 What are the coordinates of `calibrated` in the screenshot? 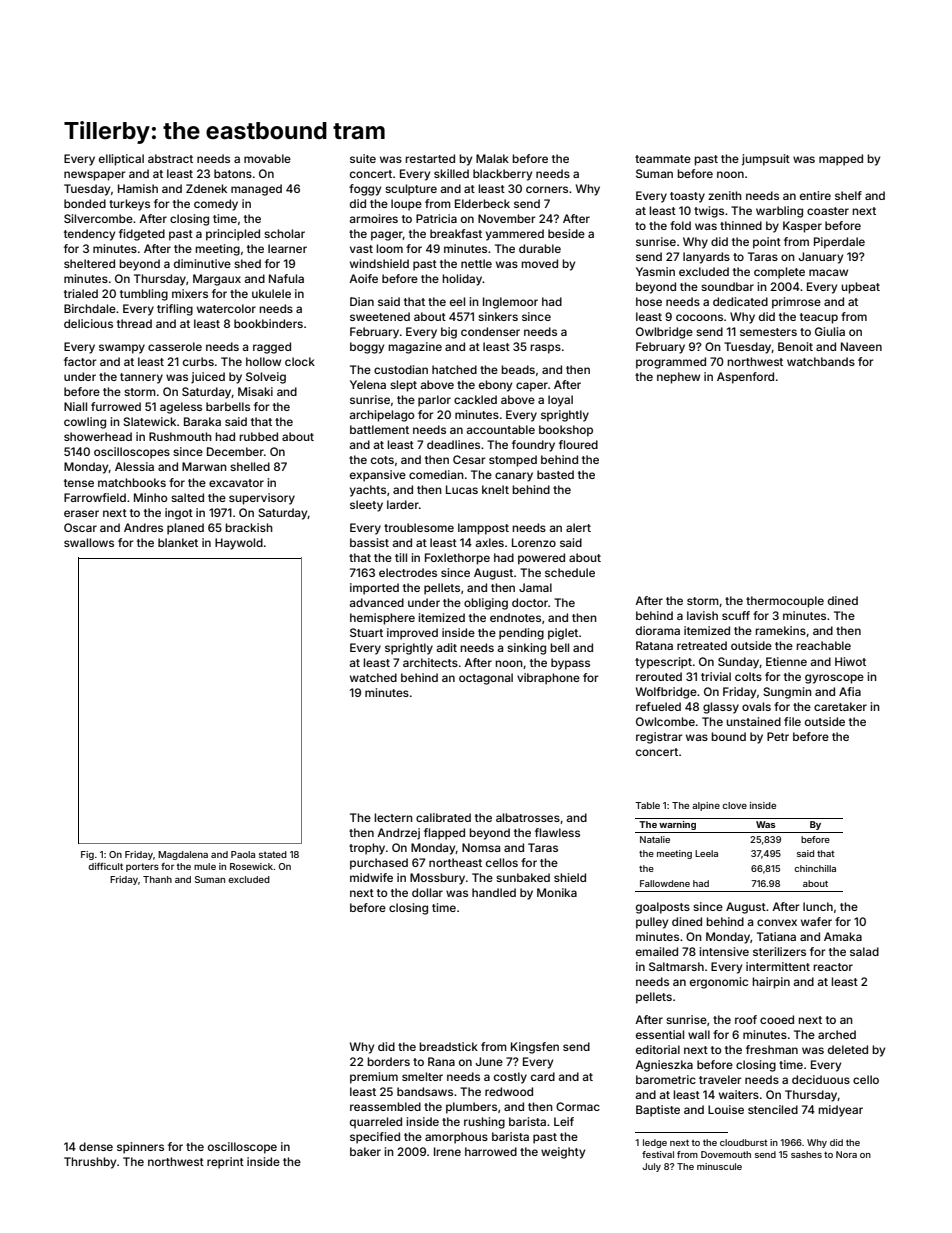 It's located at (443, 817).
